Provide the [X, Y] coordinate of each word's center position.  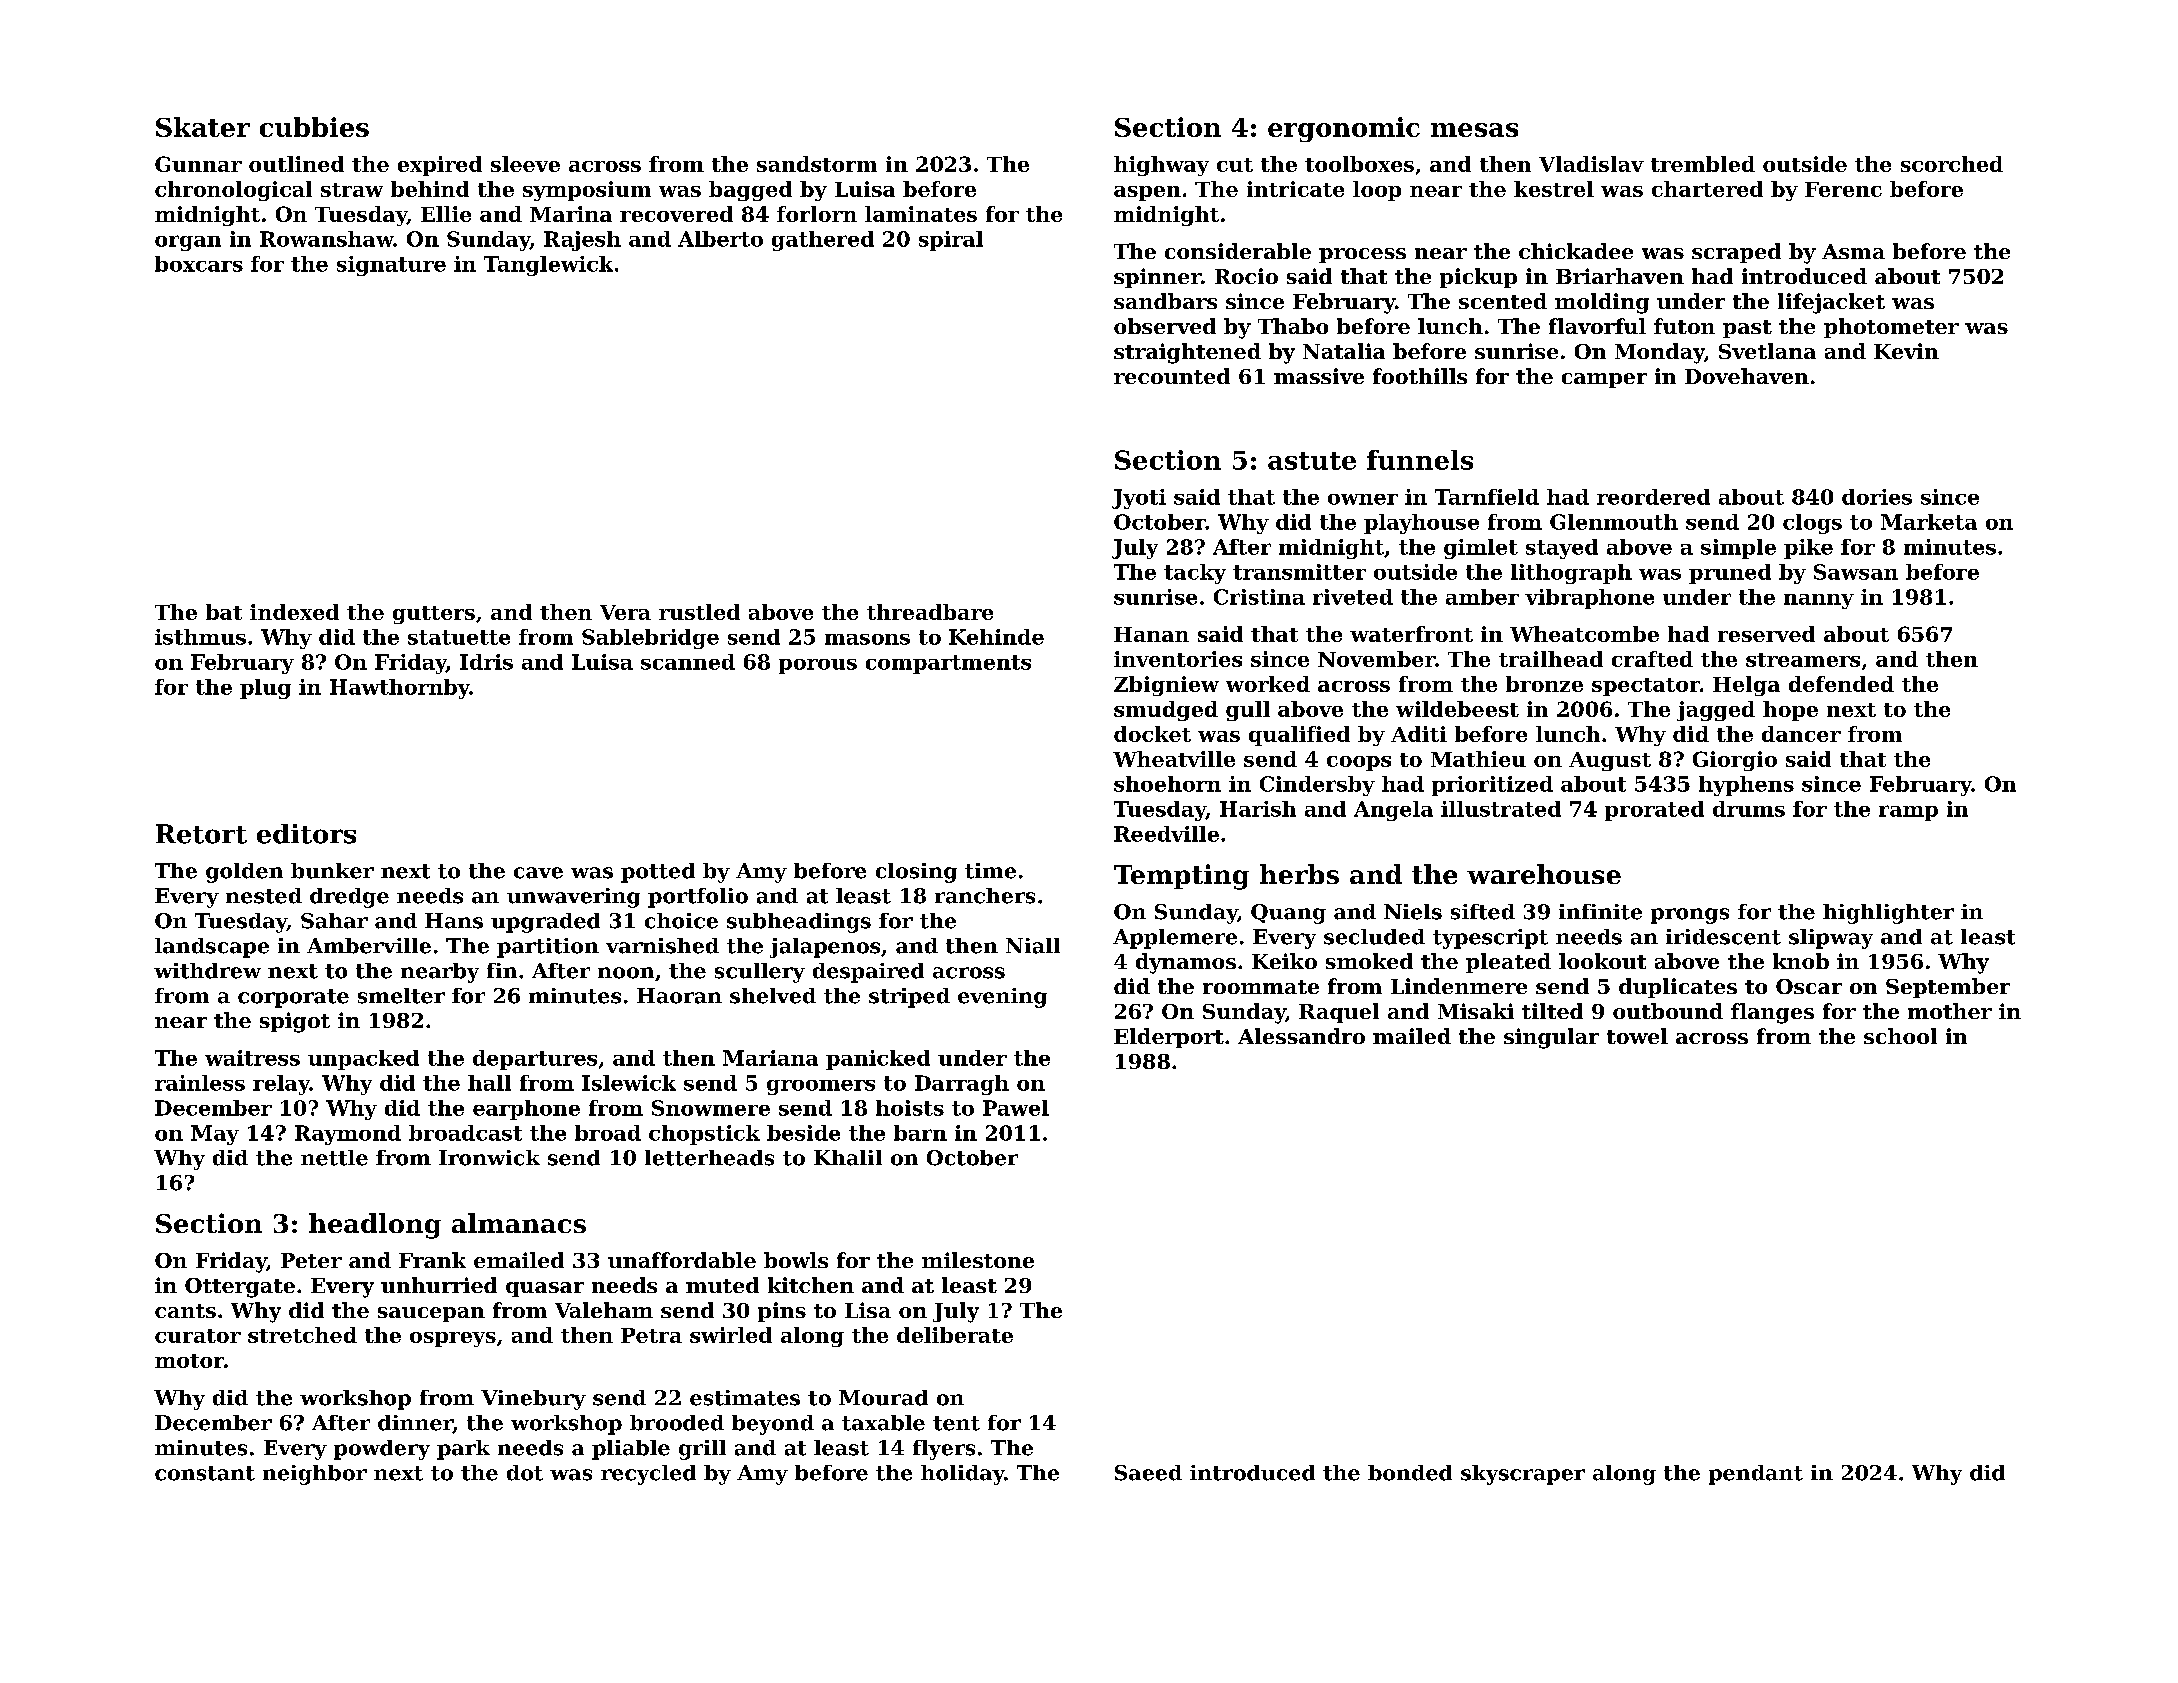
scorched [1952, 164]
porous [818, 666]
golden [244, 873]
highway [1161, 166]
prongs [1690, 916]
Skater [203, 127]
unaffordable [682, 1260]
